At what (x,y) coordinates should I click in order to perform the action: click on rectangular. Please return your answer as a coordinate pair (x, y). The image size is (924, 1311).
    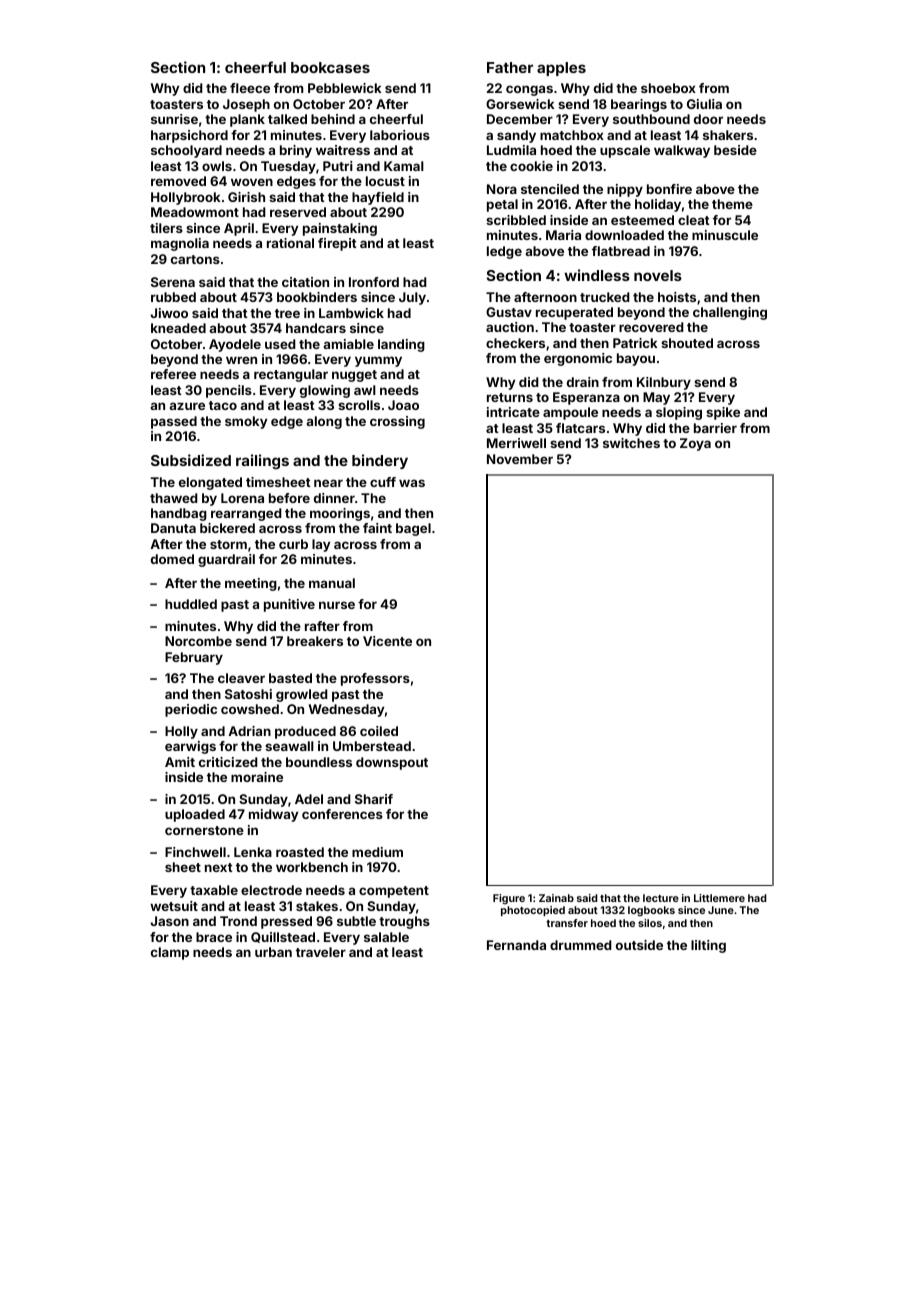
    Looking at the image, I should click on (291, 375).
